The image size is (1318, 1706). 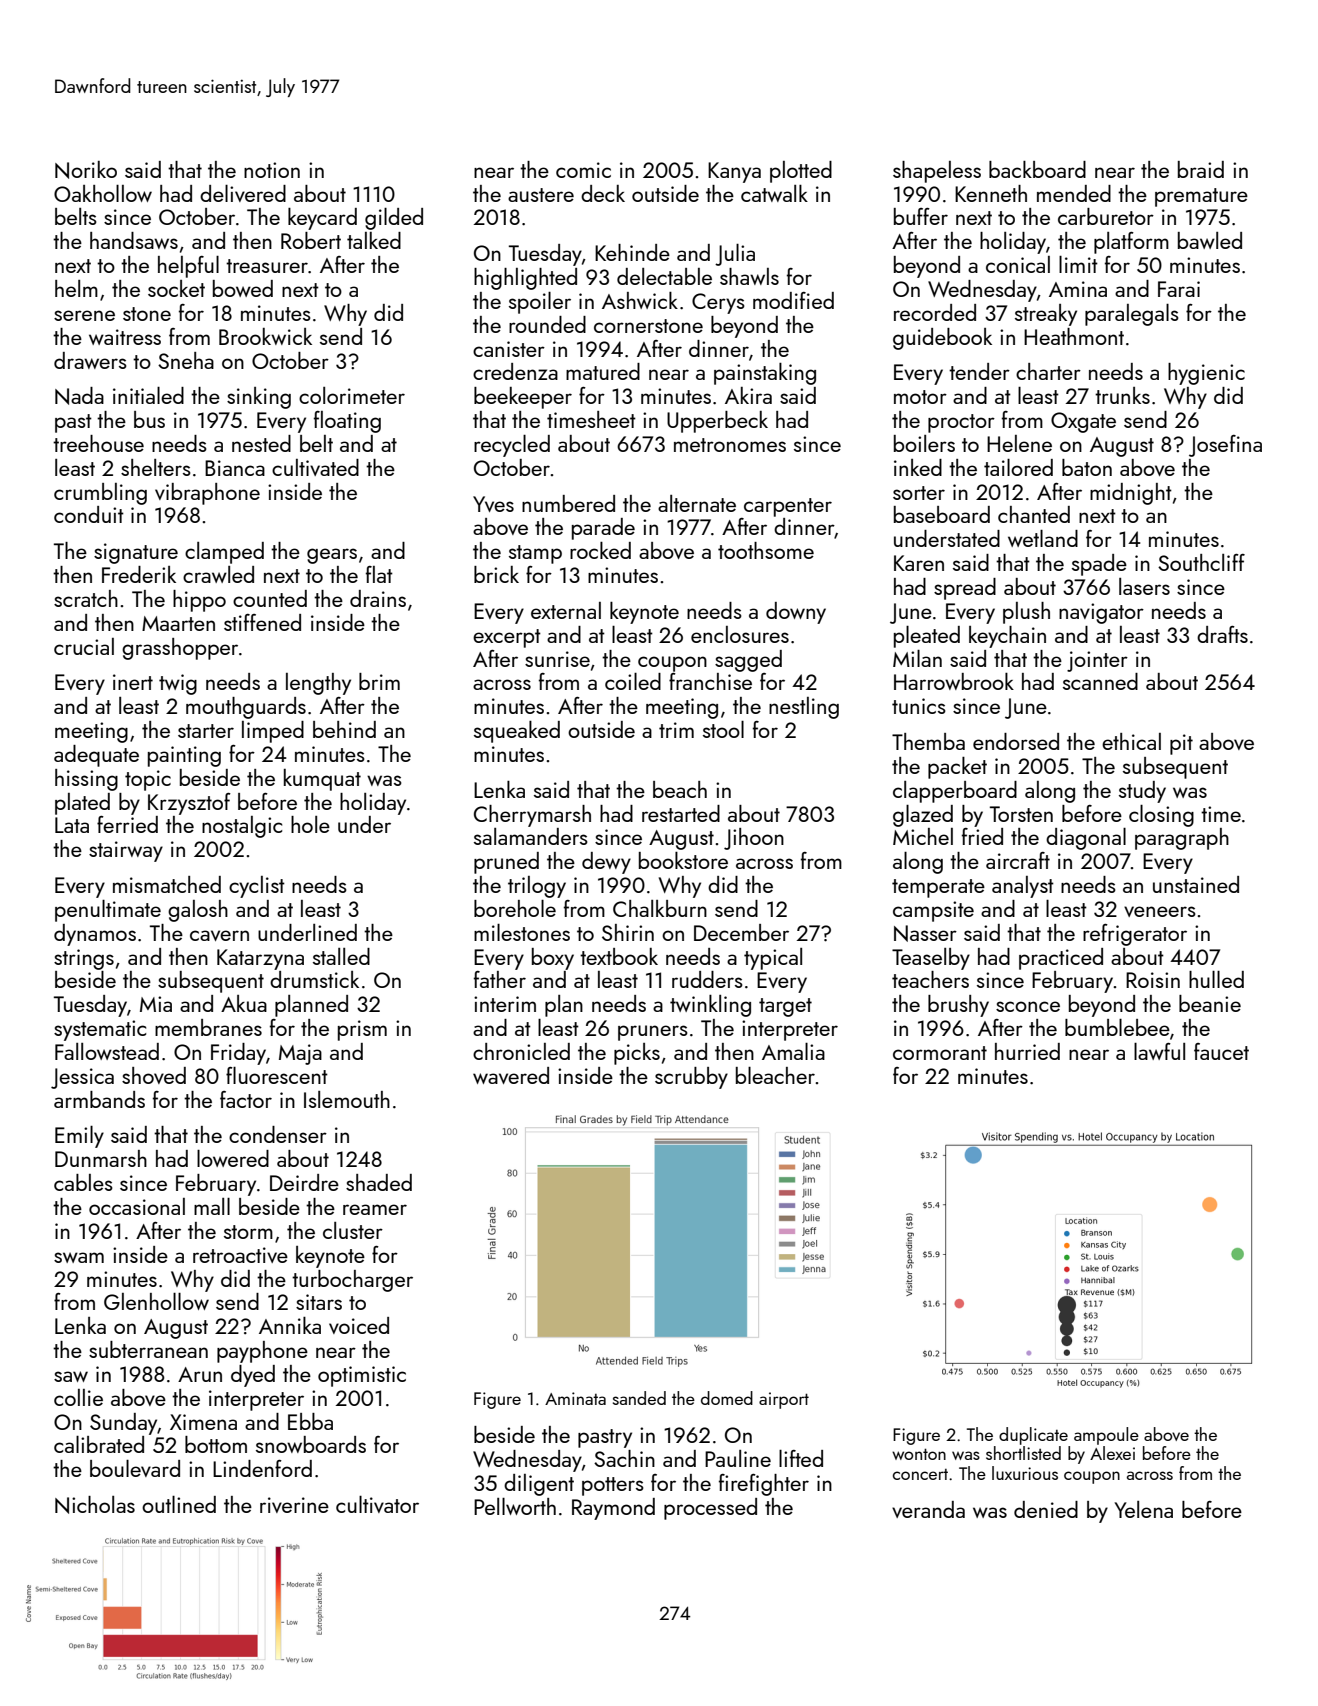 I want to click on Farai, so click(x=1179, y=289).
